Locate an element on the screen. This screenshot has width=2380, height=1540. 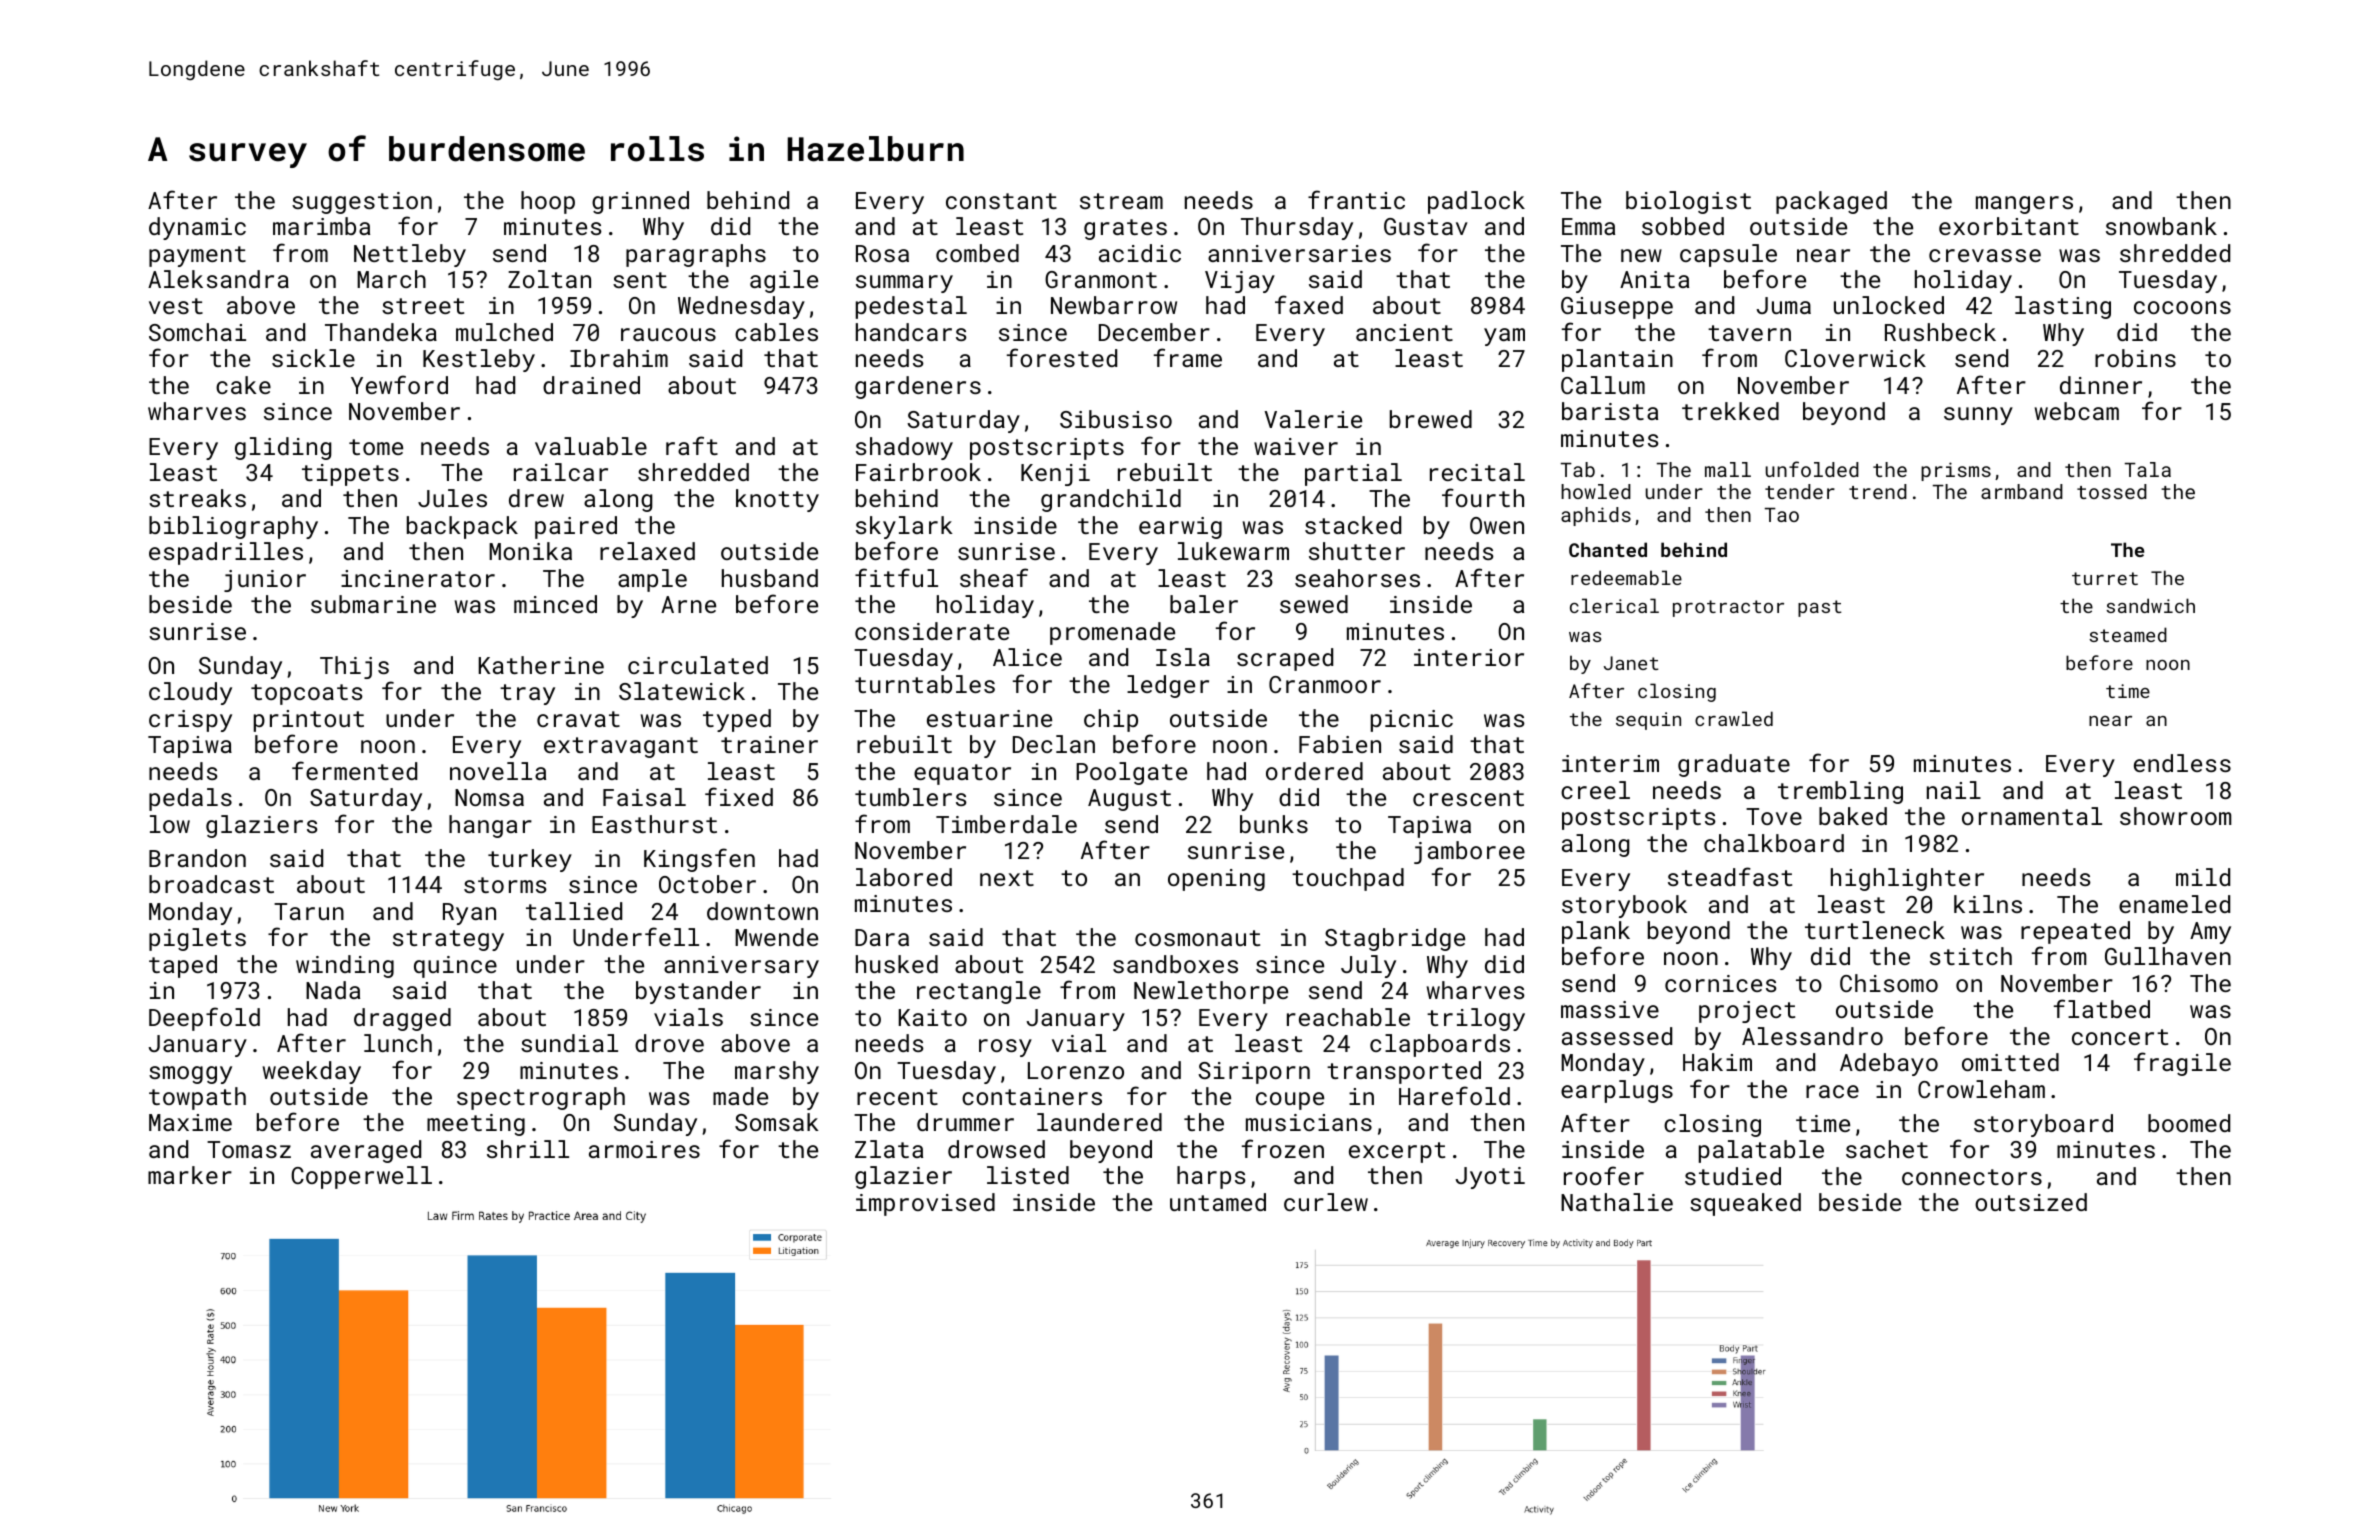
recital is located at coordinates (1477, 472).
